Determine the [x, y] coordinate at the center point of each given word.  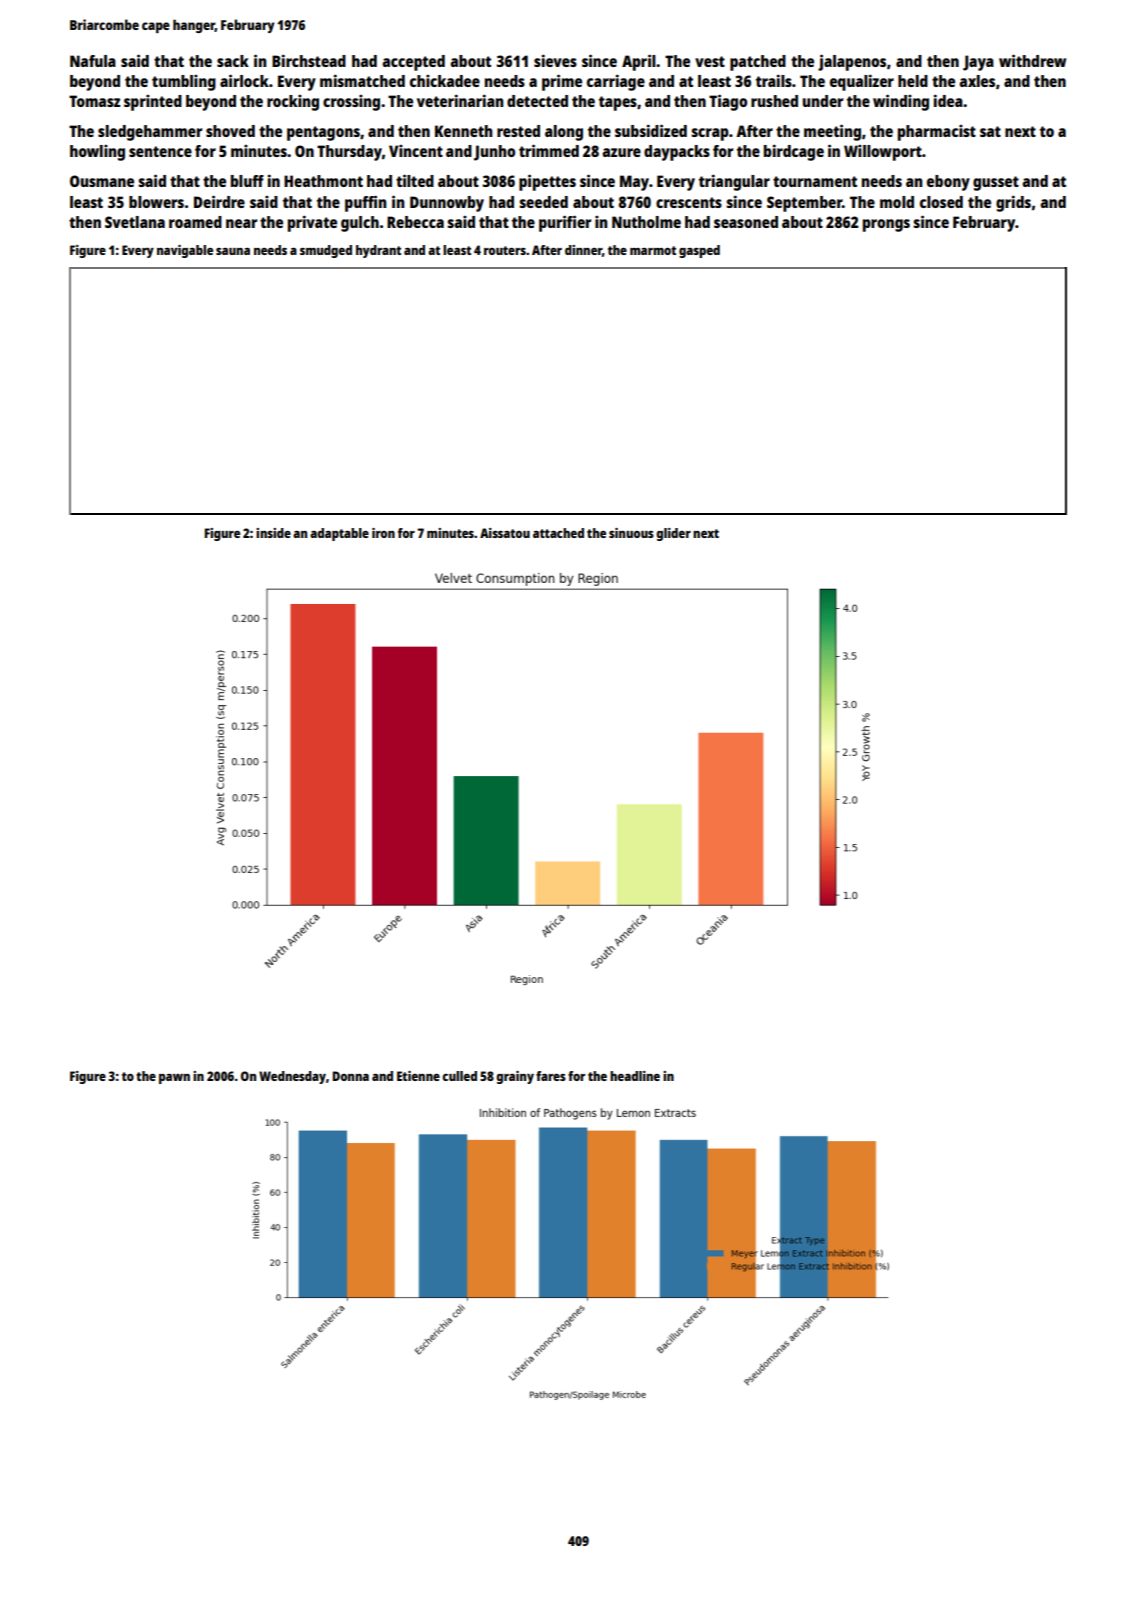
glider [673, 534]
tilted [415, 180]
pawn [174, 1079]
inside [273, 533]
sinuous [631, 533]
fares [551, 1076]
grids [1013, 203]
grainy [515, 1077]
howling [97, 153]
